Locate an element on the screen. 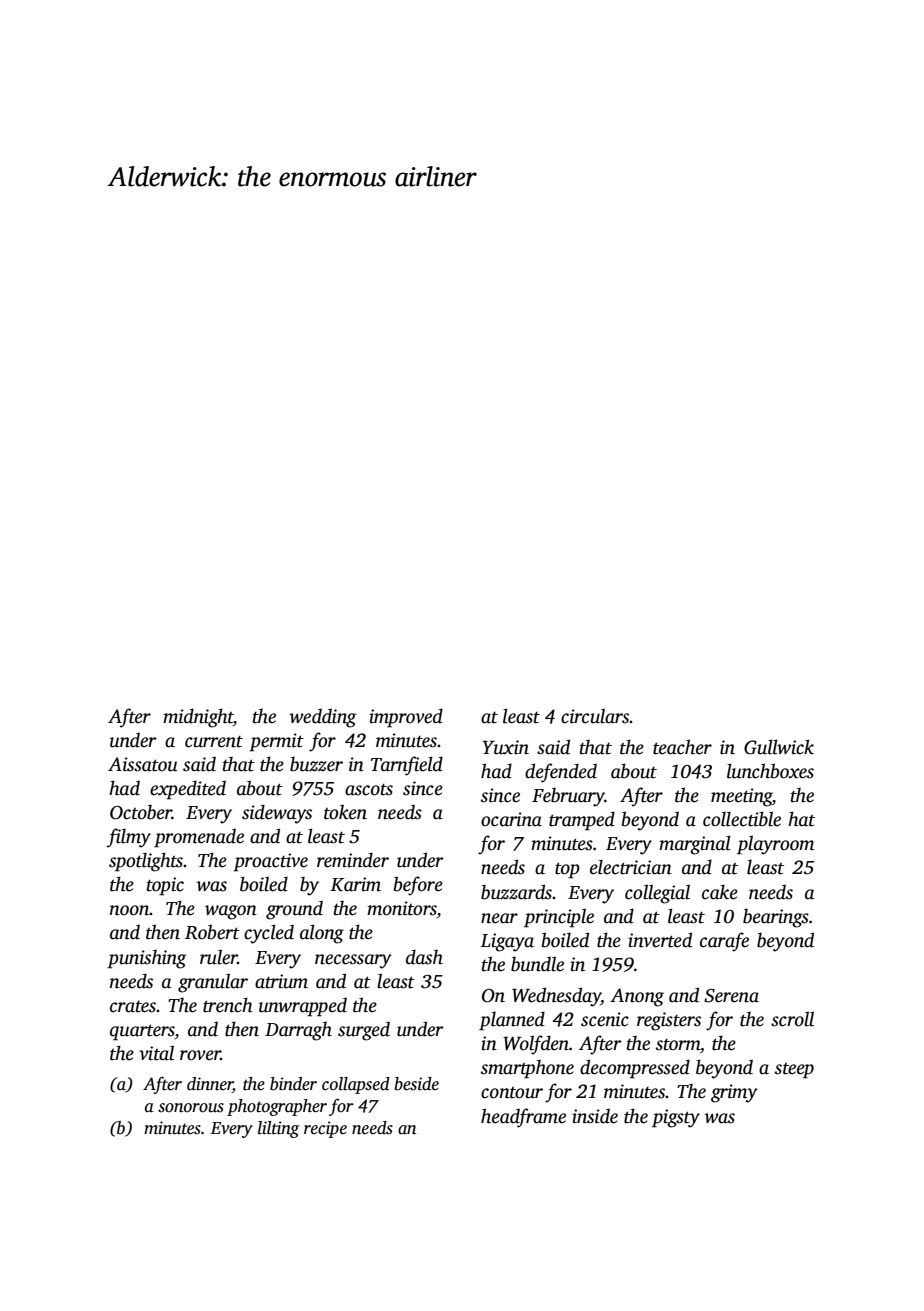 Image resolution: width=924 pixels, height=1311 pixels. ground is located at coordinates (294, 910).
